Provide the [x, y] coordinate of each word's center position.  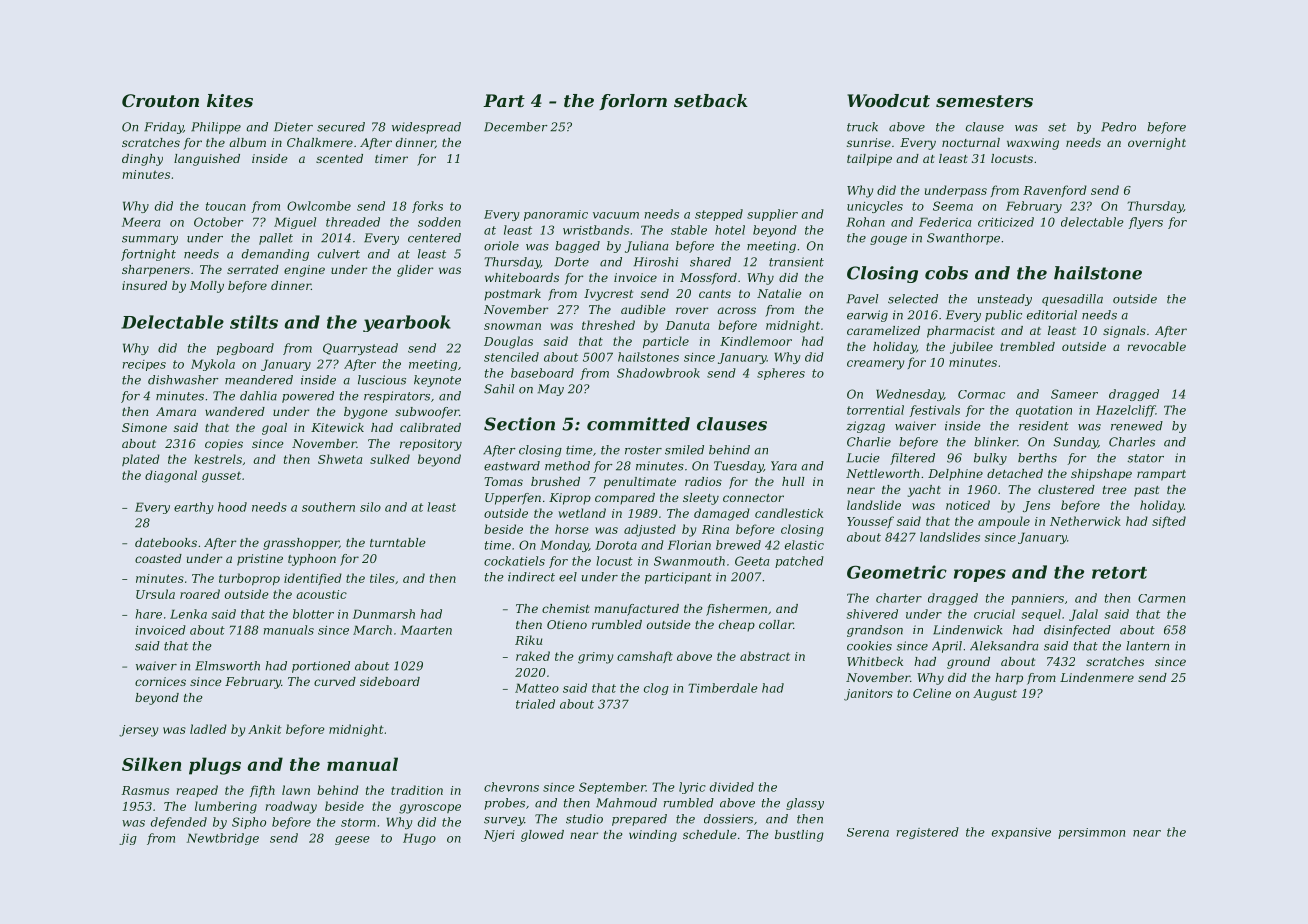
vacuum [616, 215]
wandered [235, 411]
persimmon [1091, 833]
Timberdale [723, 688]
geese [352, 840]
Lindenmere [1097, 677]
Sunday [1075, 443]
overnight [1157, 144]
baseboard [542, 373]
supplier [772, 215]
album [247, 142]
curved [335, 681]
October [218, 222]
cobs [946, 273]
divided [732, 787]
